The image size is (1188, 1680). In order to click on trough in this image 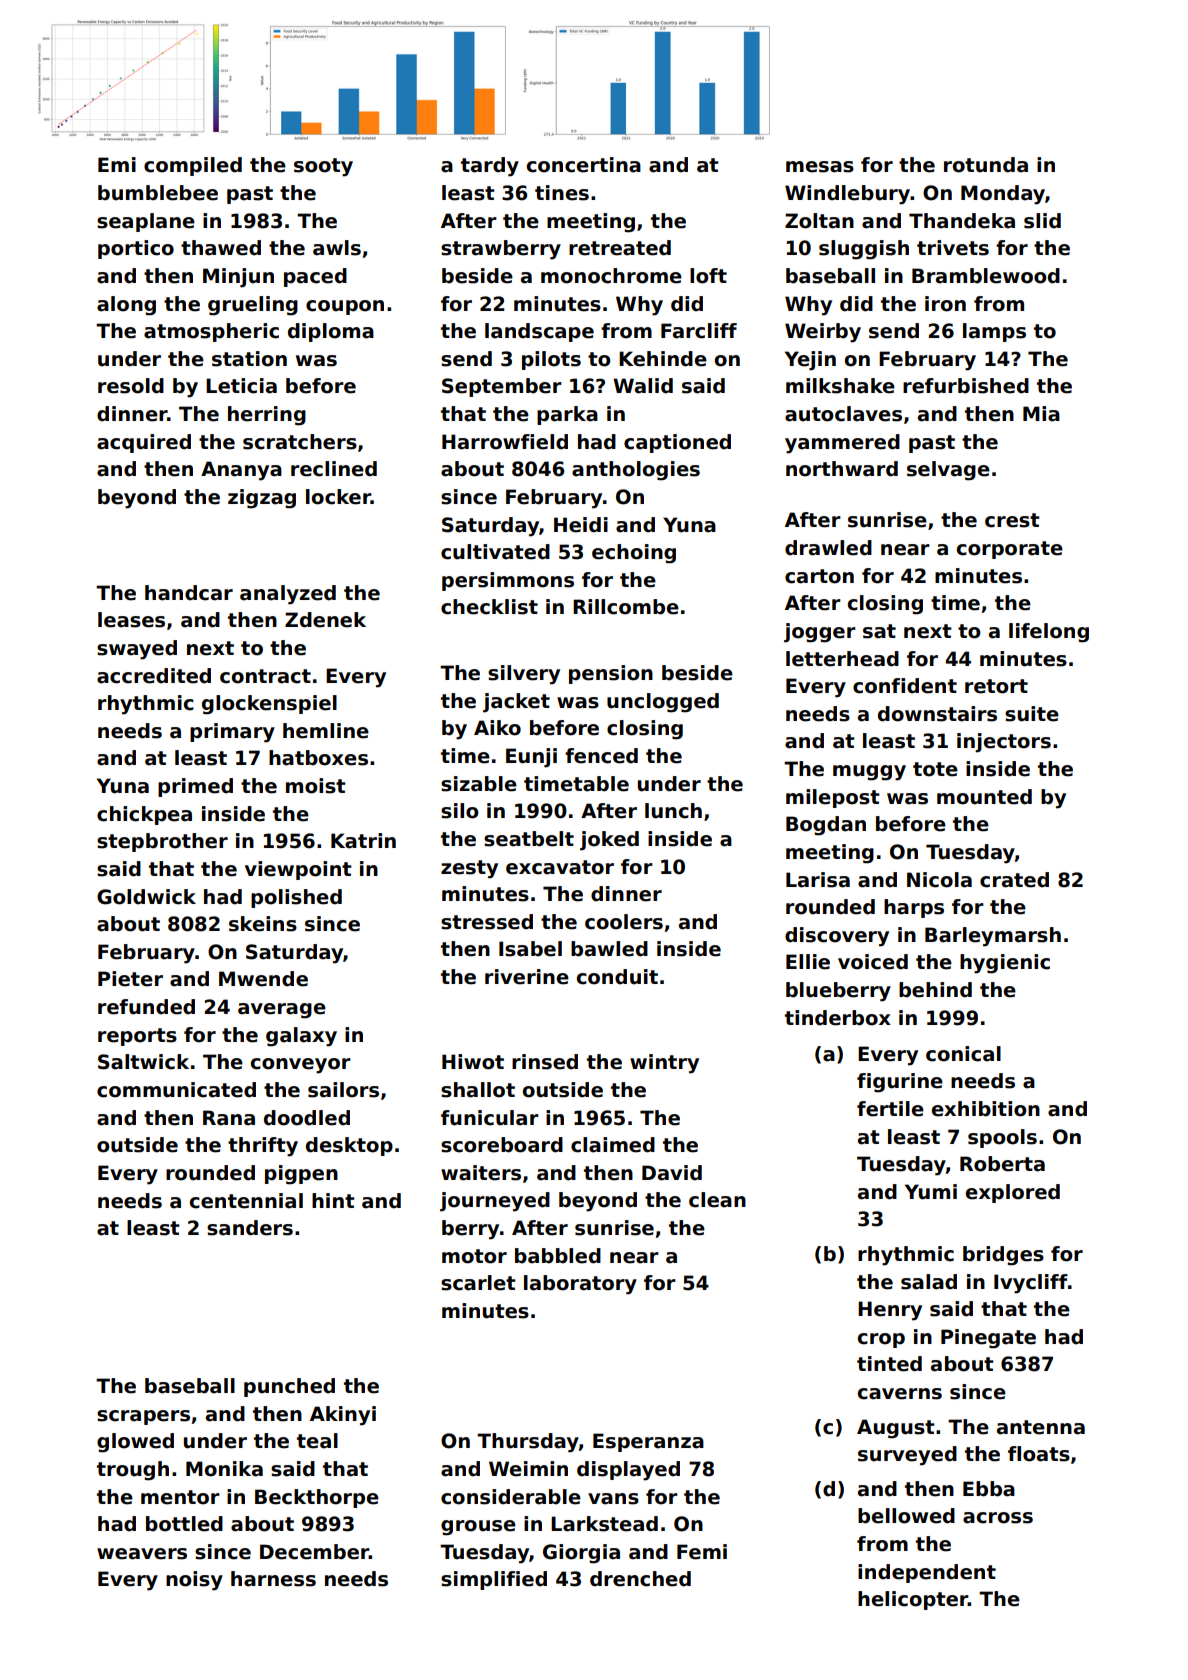, I will do `click(133, 1471)`.
